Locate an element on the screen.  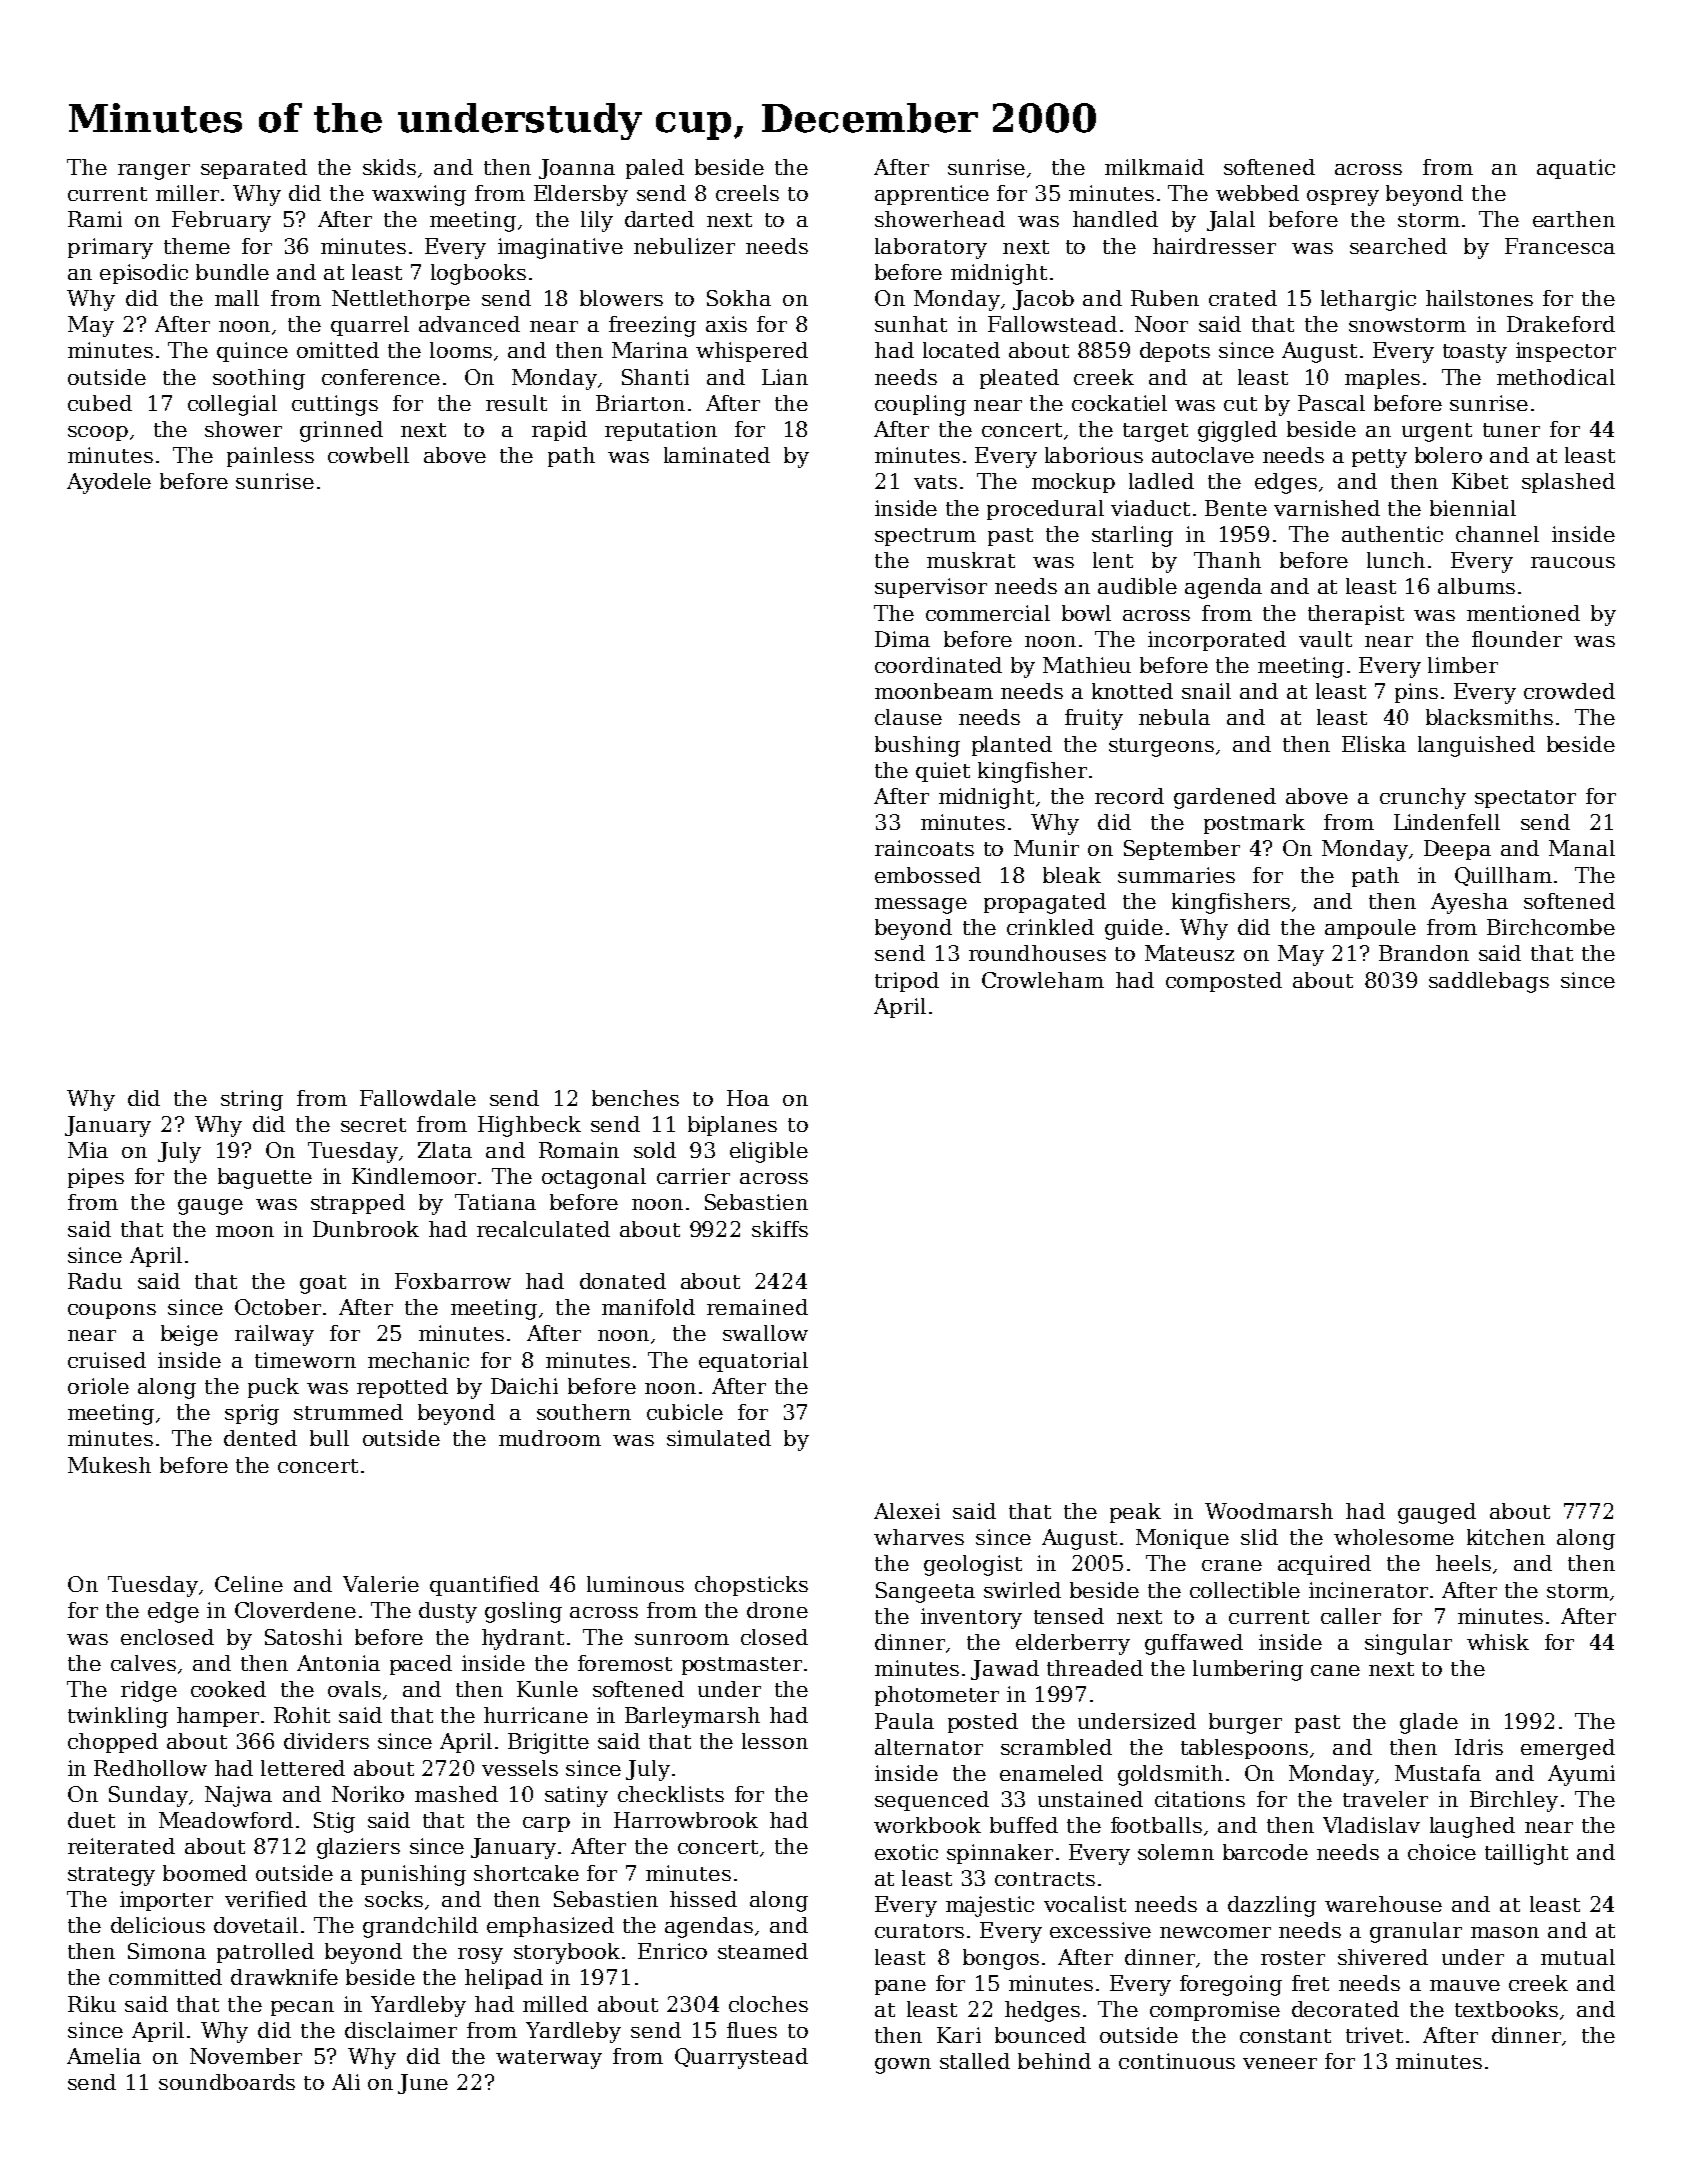
Romain is located at coordinates (579, 1150).
